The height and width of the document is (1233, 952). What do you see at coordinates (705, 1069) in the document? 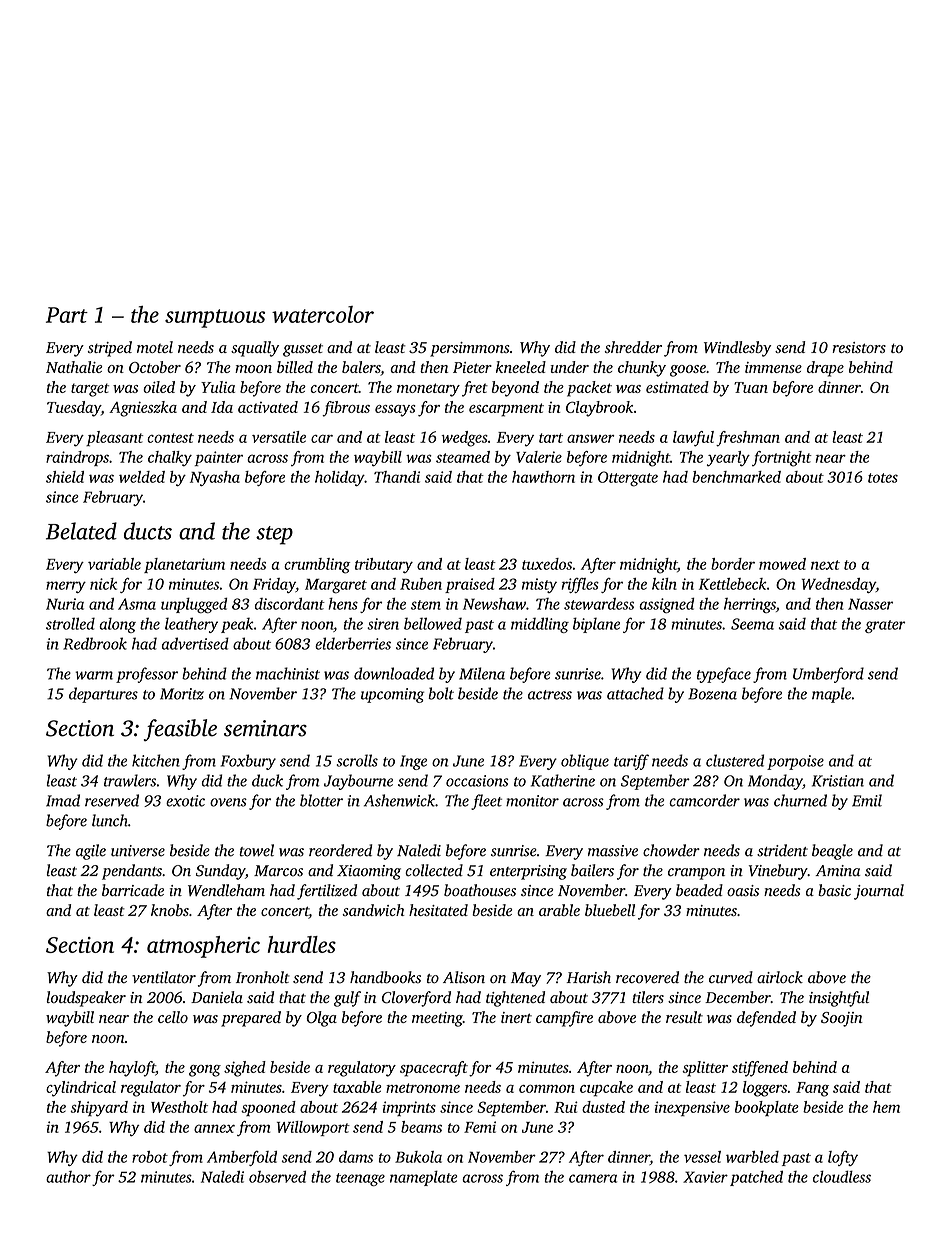
I see `splitter` at bounding box center [705, 1069].
